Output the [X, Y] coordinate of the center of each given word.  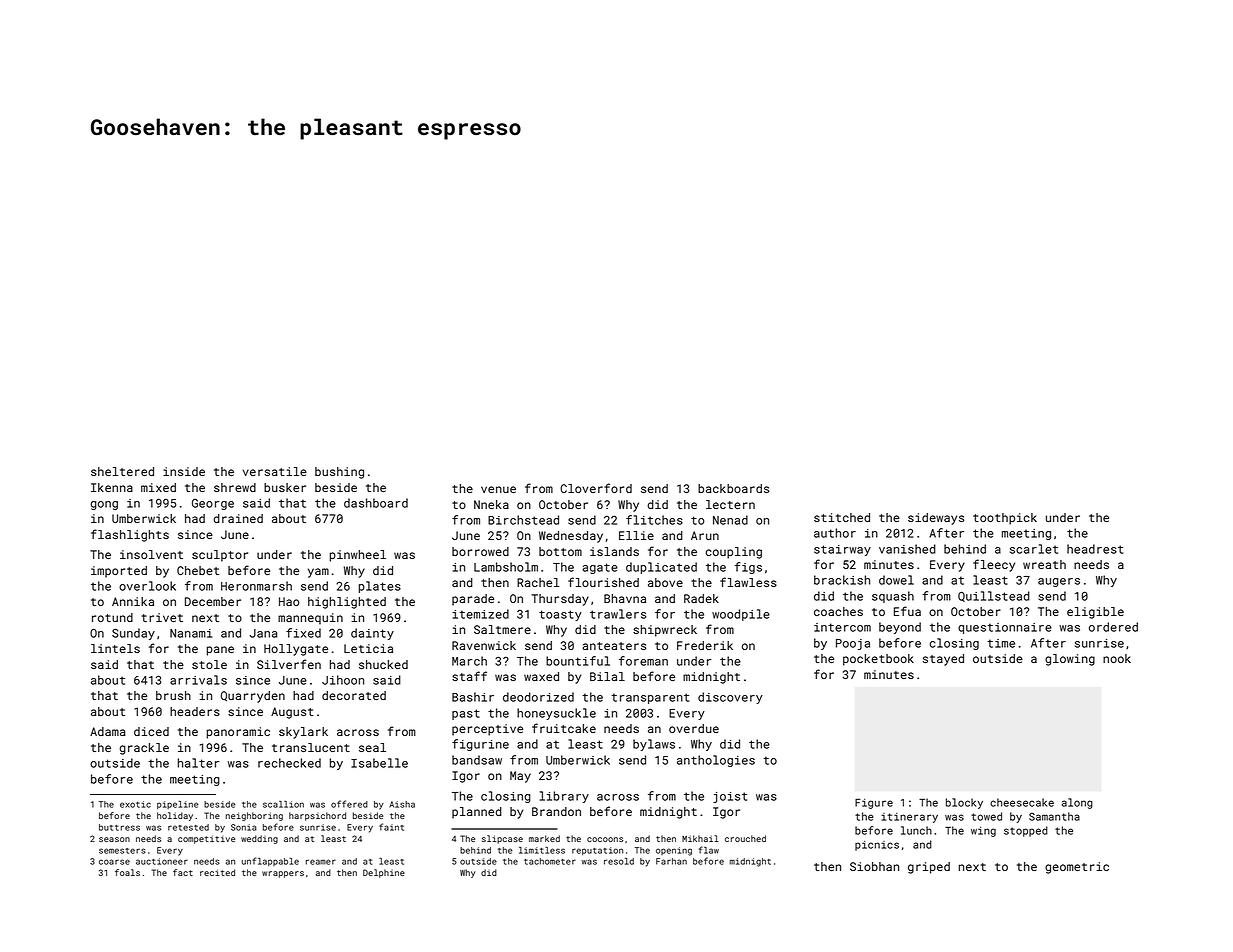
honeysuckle [556, 714]
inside [184, 471]
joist [730, 797]
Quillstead [994, 596]
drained [238, 518]
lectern [730, 504]
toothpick [1005, 519]
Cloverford [596, 488]
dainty [372, 634]
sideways [936, 519]
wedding [259, 839]
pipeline [178, 805]
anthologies [716, 761]
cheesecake [1022, 802]
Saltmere [502, 629]
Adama [108, 731]
